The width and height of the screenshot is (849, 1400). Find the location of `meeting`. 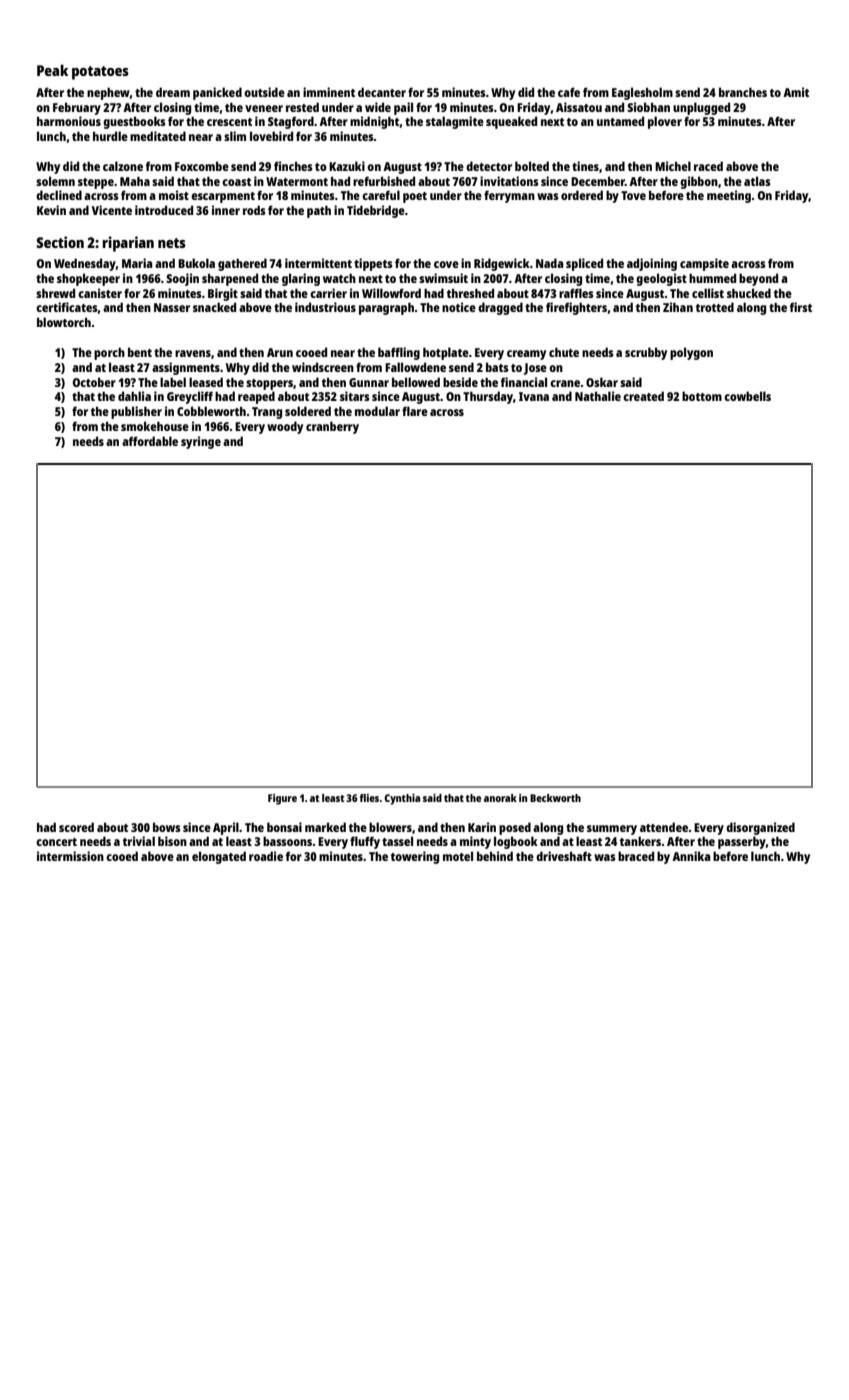

meeting is located at coordinates (729, 196).
